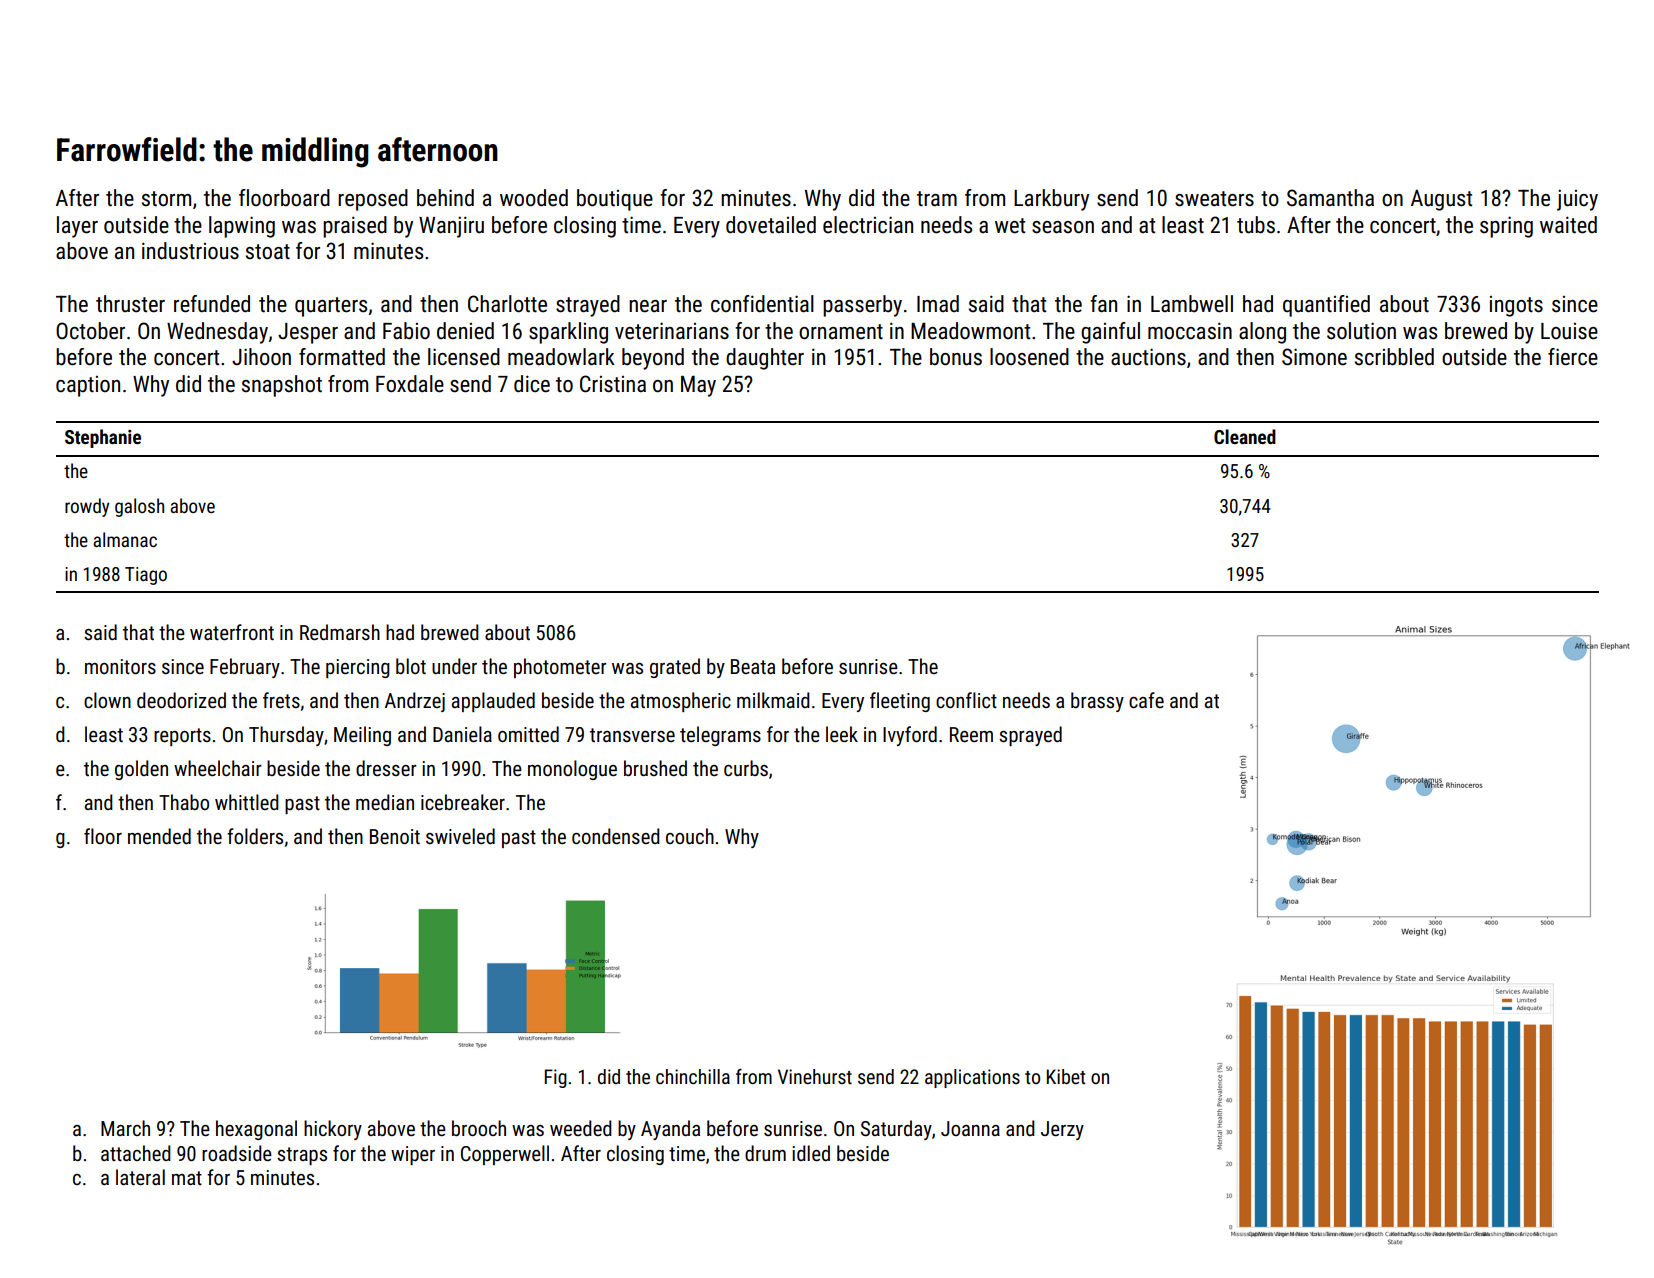 The width and height of the screenshot is (1654, 1278). Describe the element at coordinates (1573, 357) in the screenshot. I see `fierce` at that location.
